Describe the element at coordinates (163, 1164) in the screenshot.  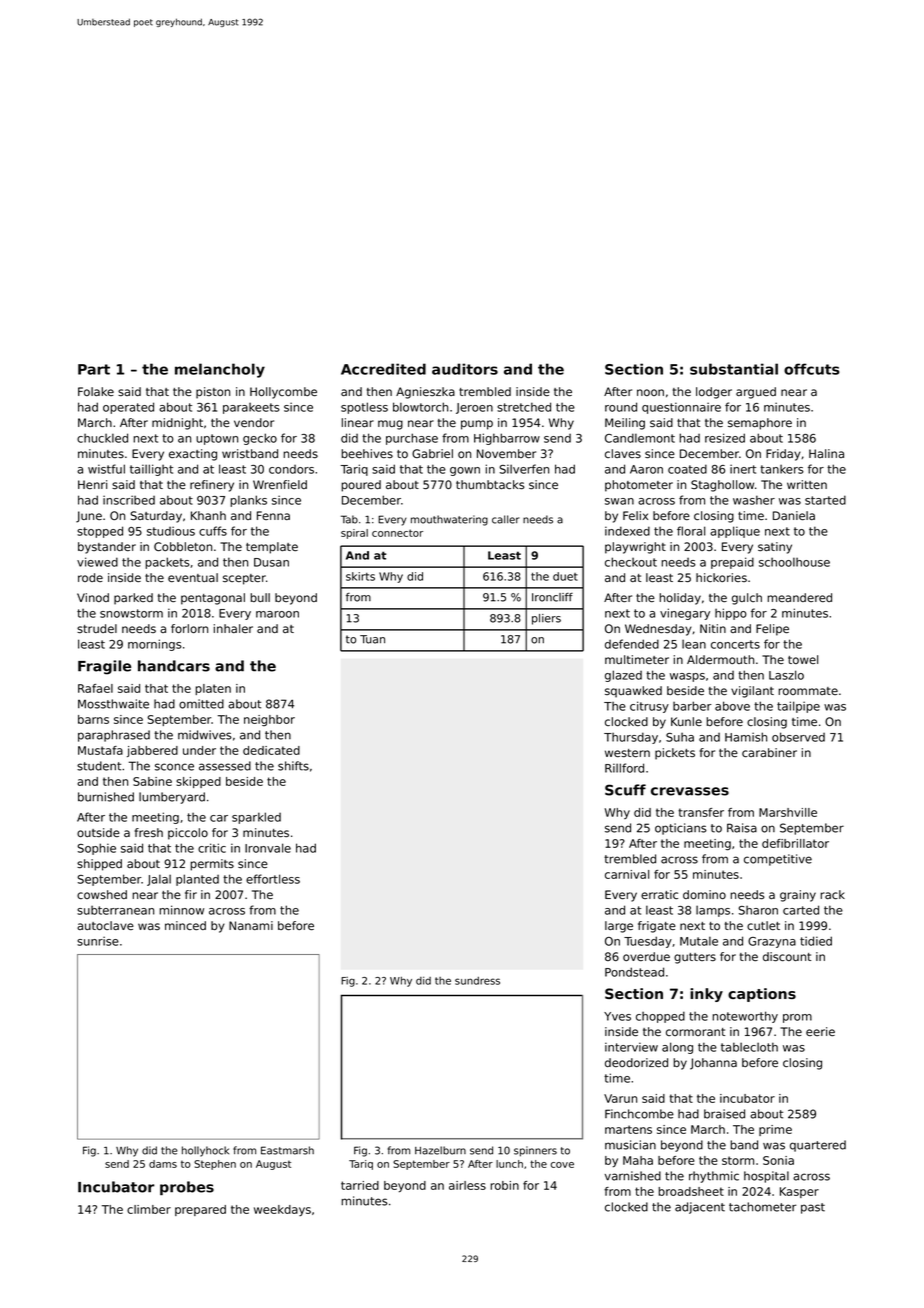
I see `dams` at that location.
